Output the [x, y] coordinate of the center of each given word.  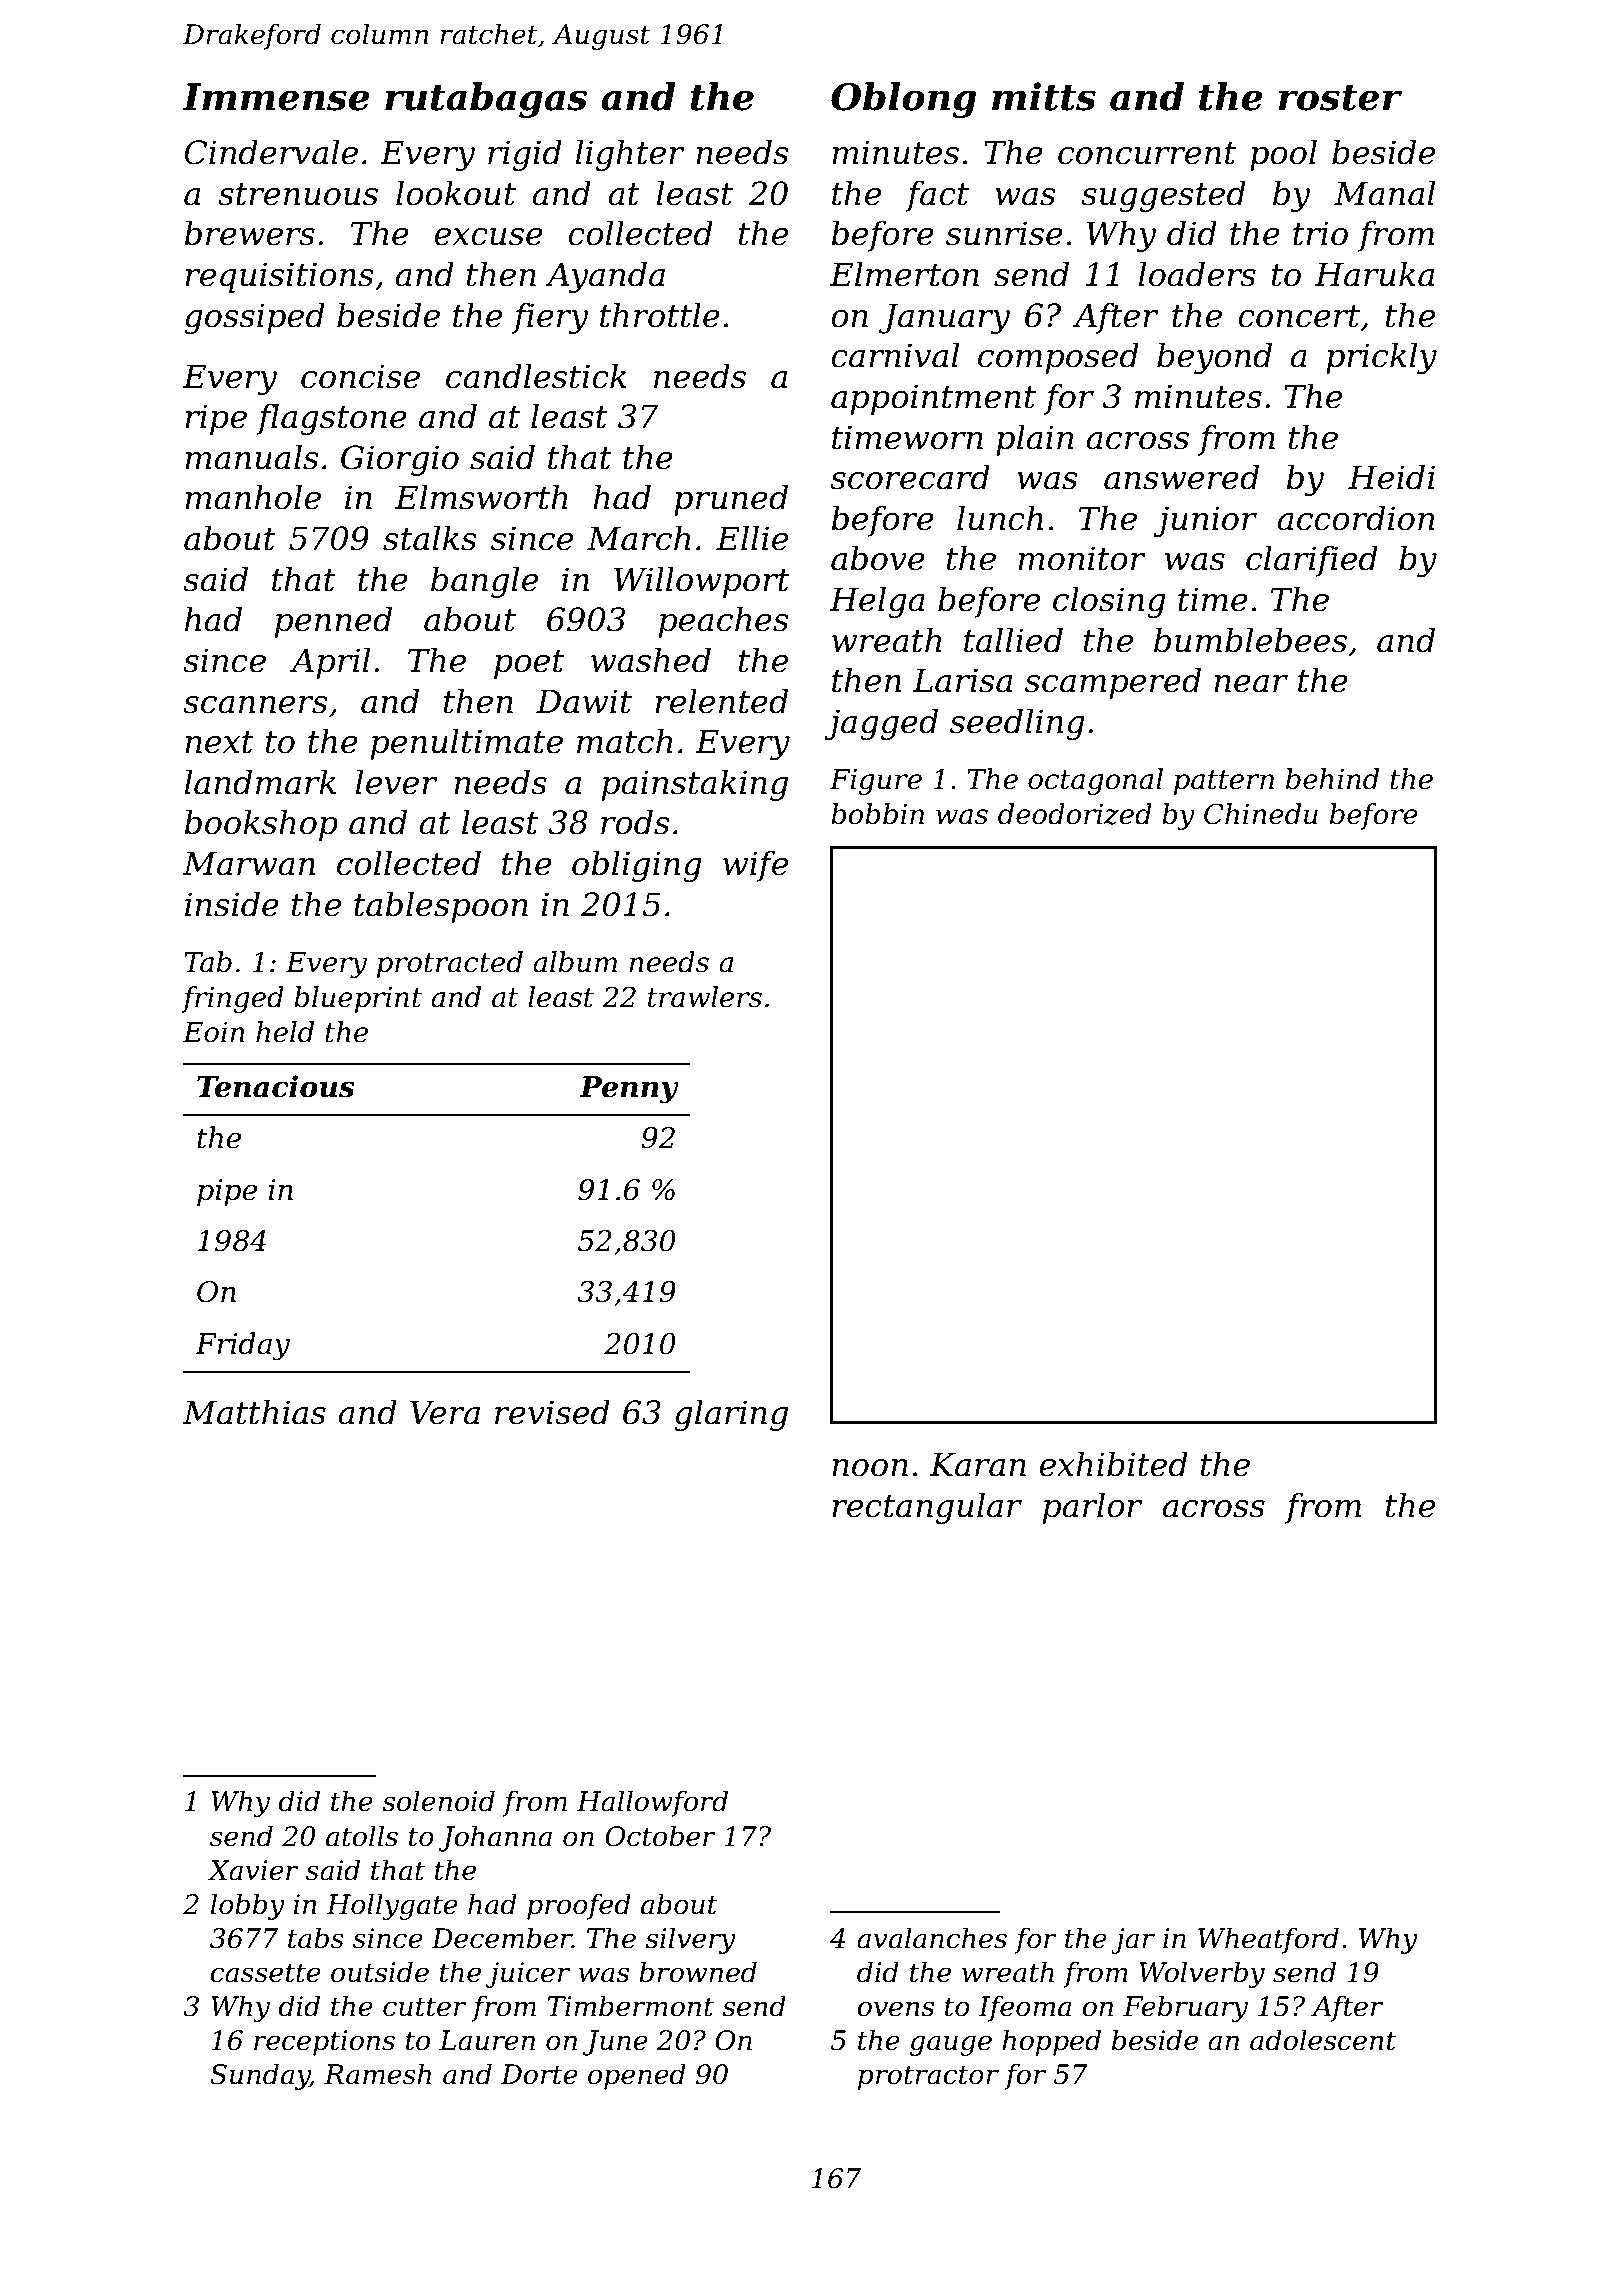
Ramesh [377, 2074]
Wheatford [1268, 1940]
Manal [1384, 193]
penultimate [467, 744]
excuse [488, 237]
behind [1332, 779]
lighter [629, 155]
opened [637, 2076]
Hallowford [652, 1803]
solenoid [438, 1801]
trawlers [705, 997]
